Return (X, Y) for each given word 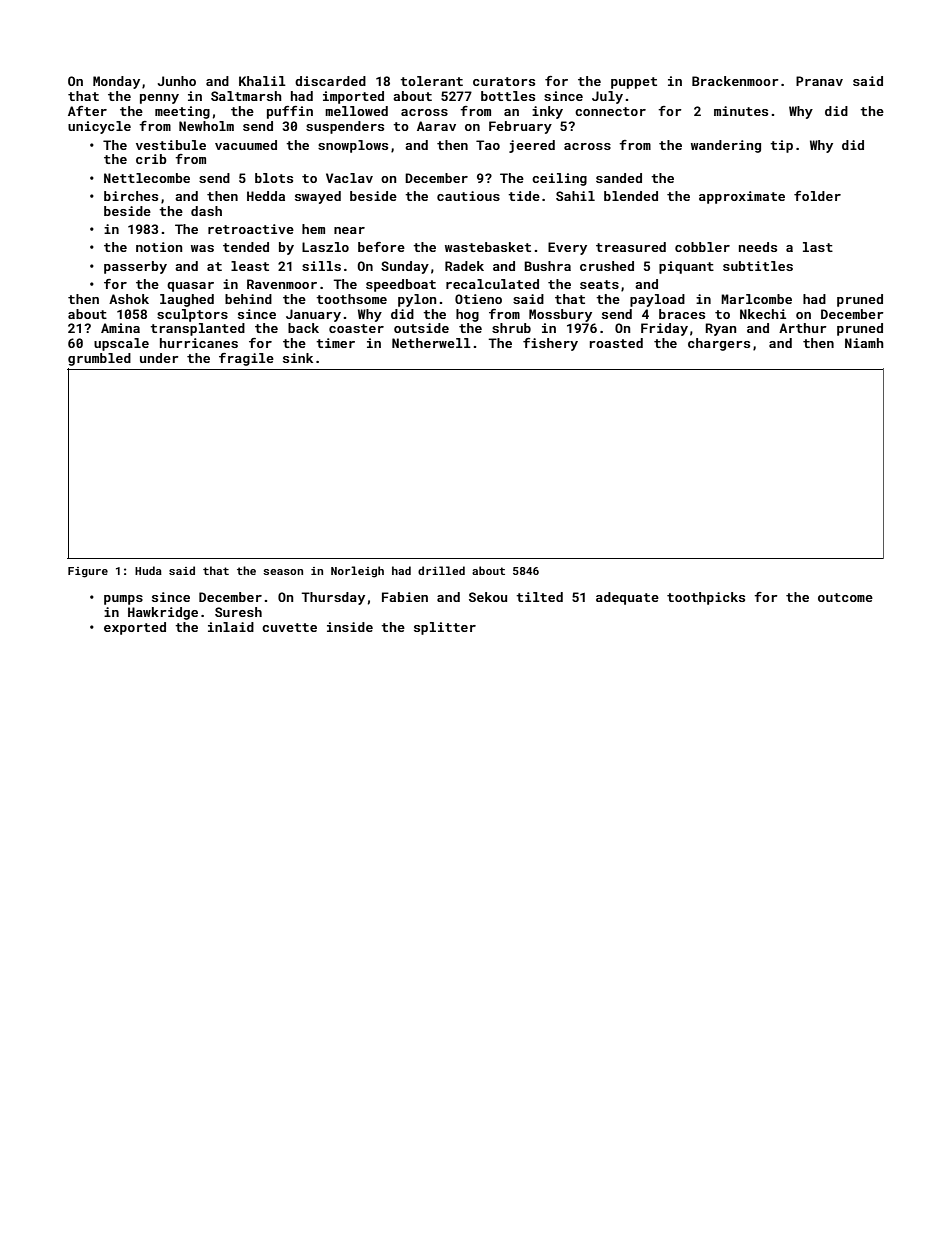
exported (135, 628)
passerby (135, 267)
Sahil (575, 196)
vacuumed (246, 145)
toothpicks (706, 598)
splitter (445, 628)
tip (781, 146)
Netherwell (431, 343)
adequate (627, 598)
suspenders (345, 127)
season (283, 572)
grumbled (99, 359)
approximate (742, 197)
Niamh (864, 343)
